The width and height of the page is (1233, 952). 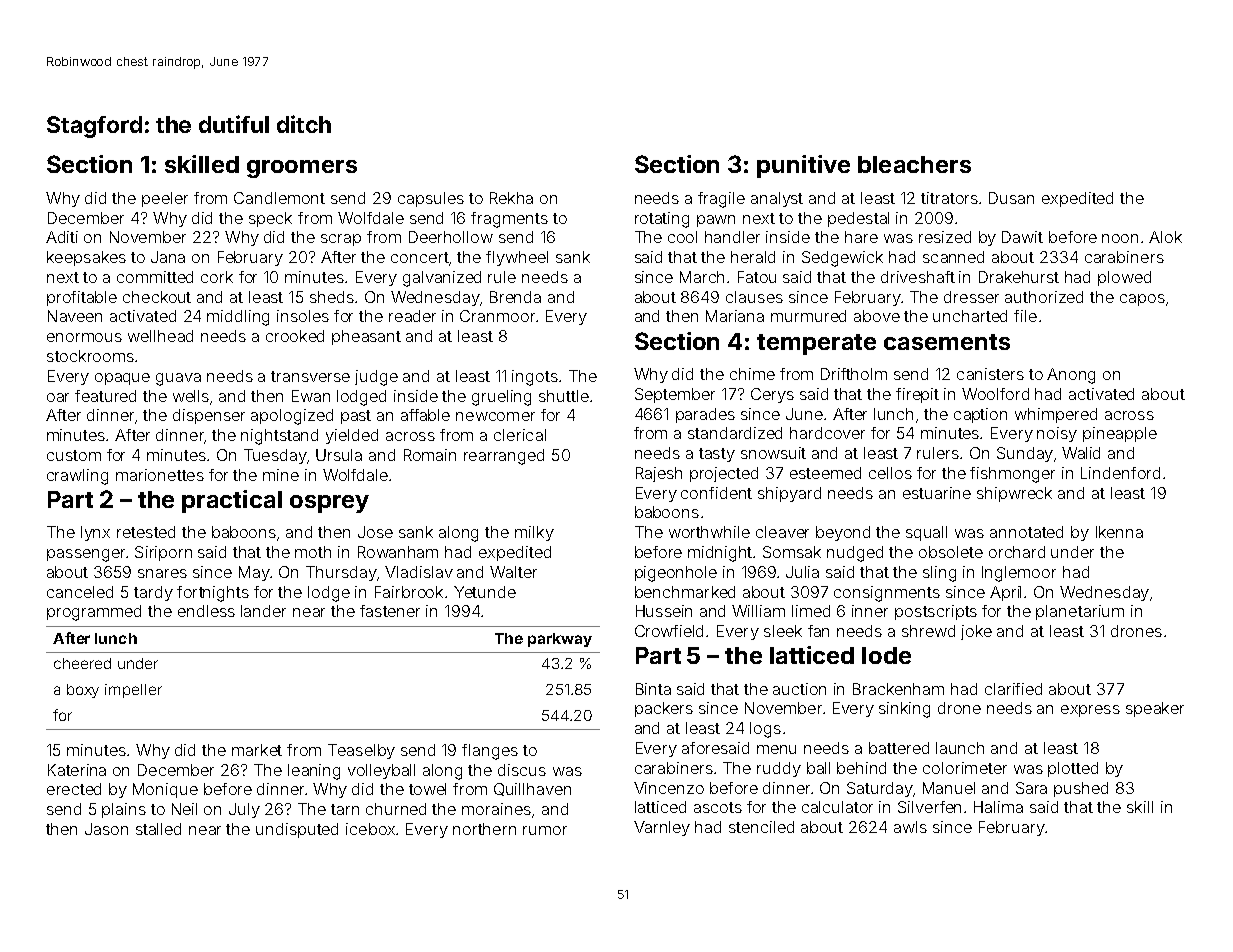 I want to click on fastener, so click(x=390, y=611).
